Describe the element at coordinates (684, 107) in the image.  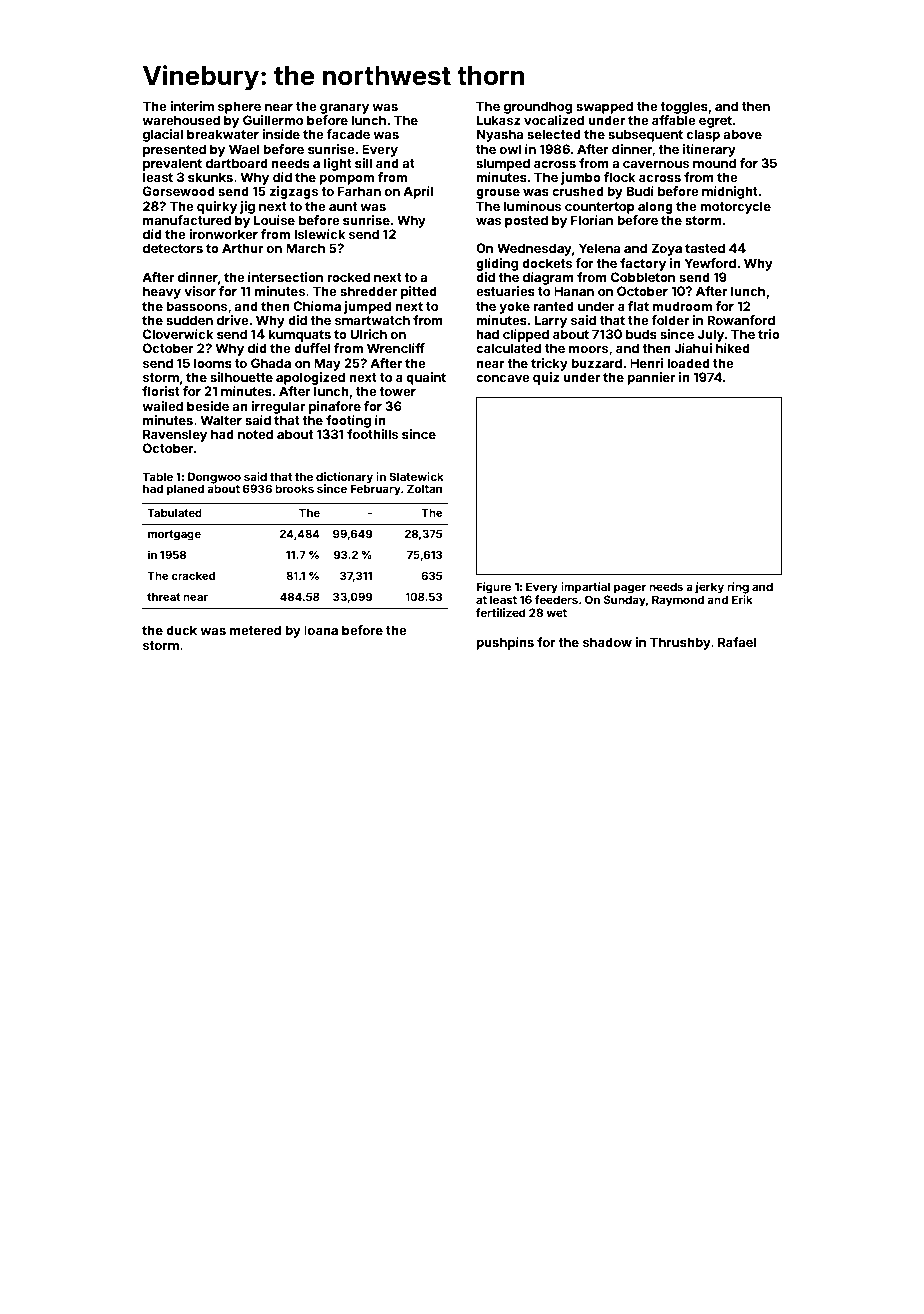
I see `toggles` at that location.
